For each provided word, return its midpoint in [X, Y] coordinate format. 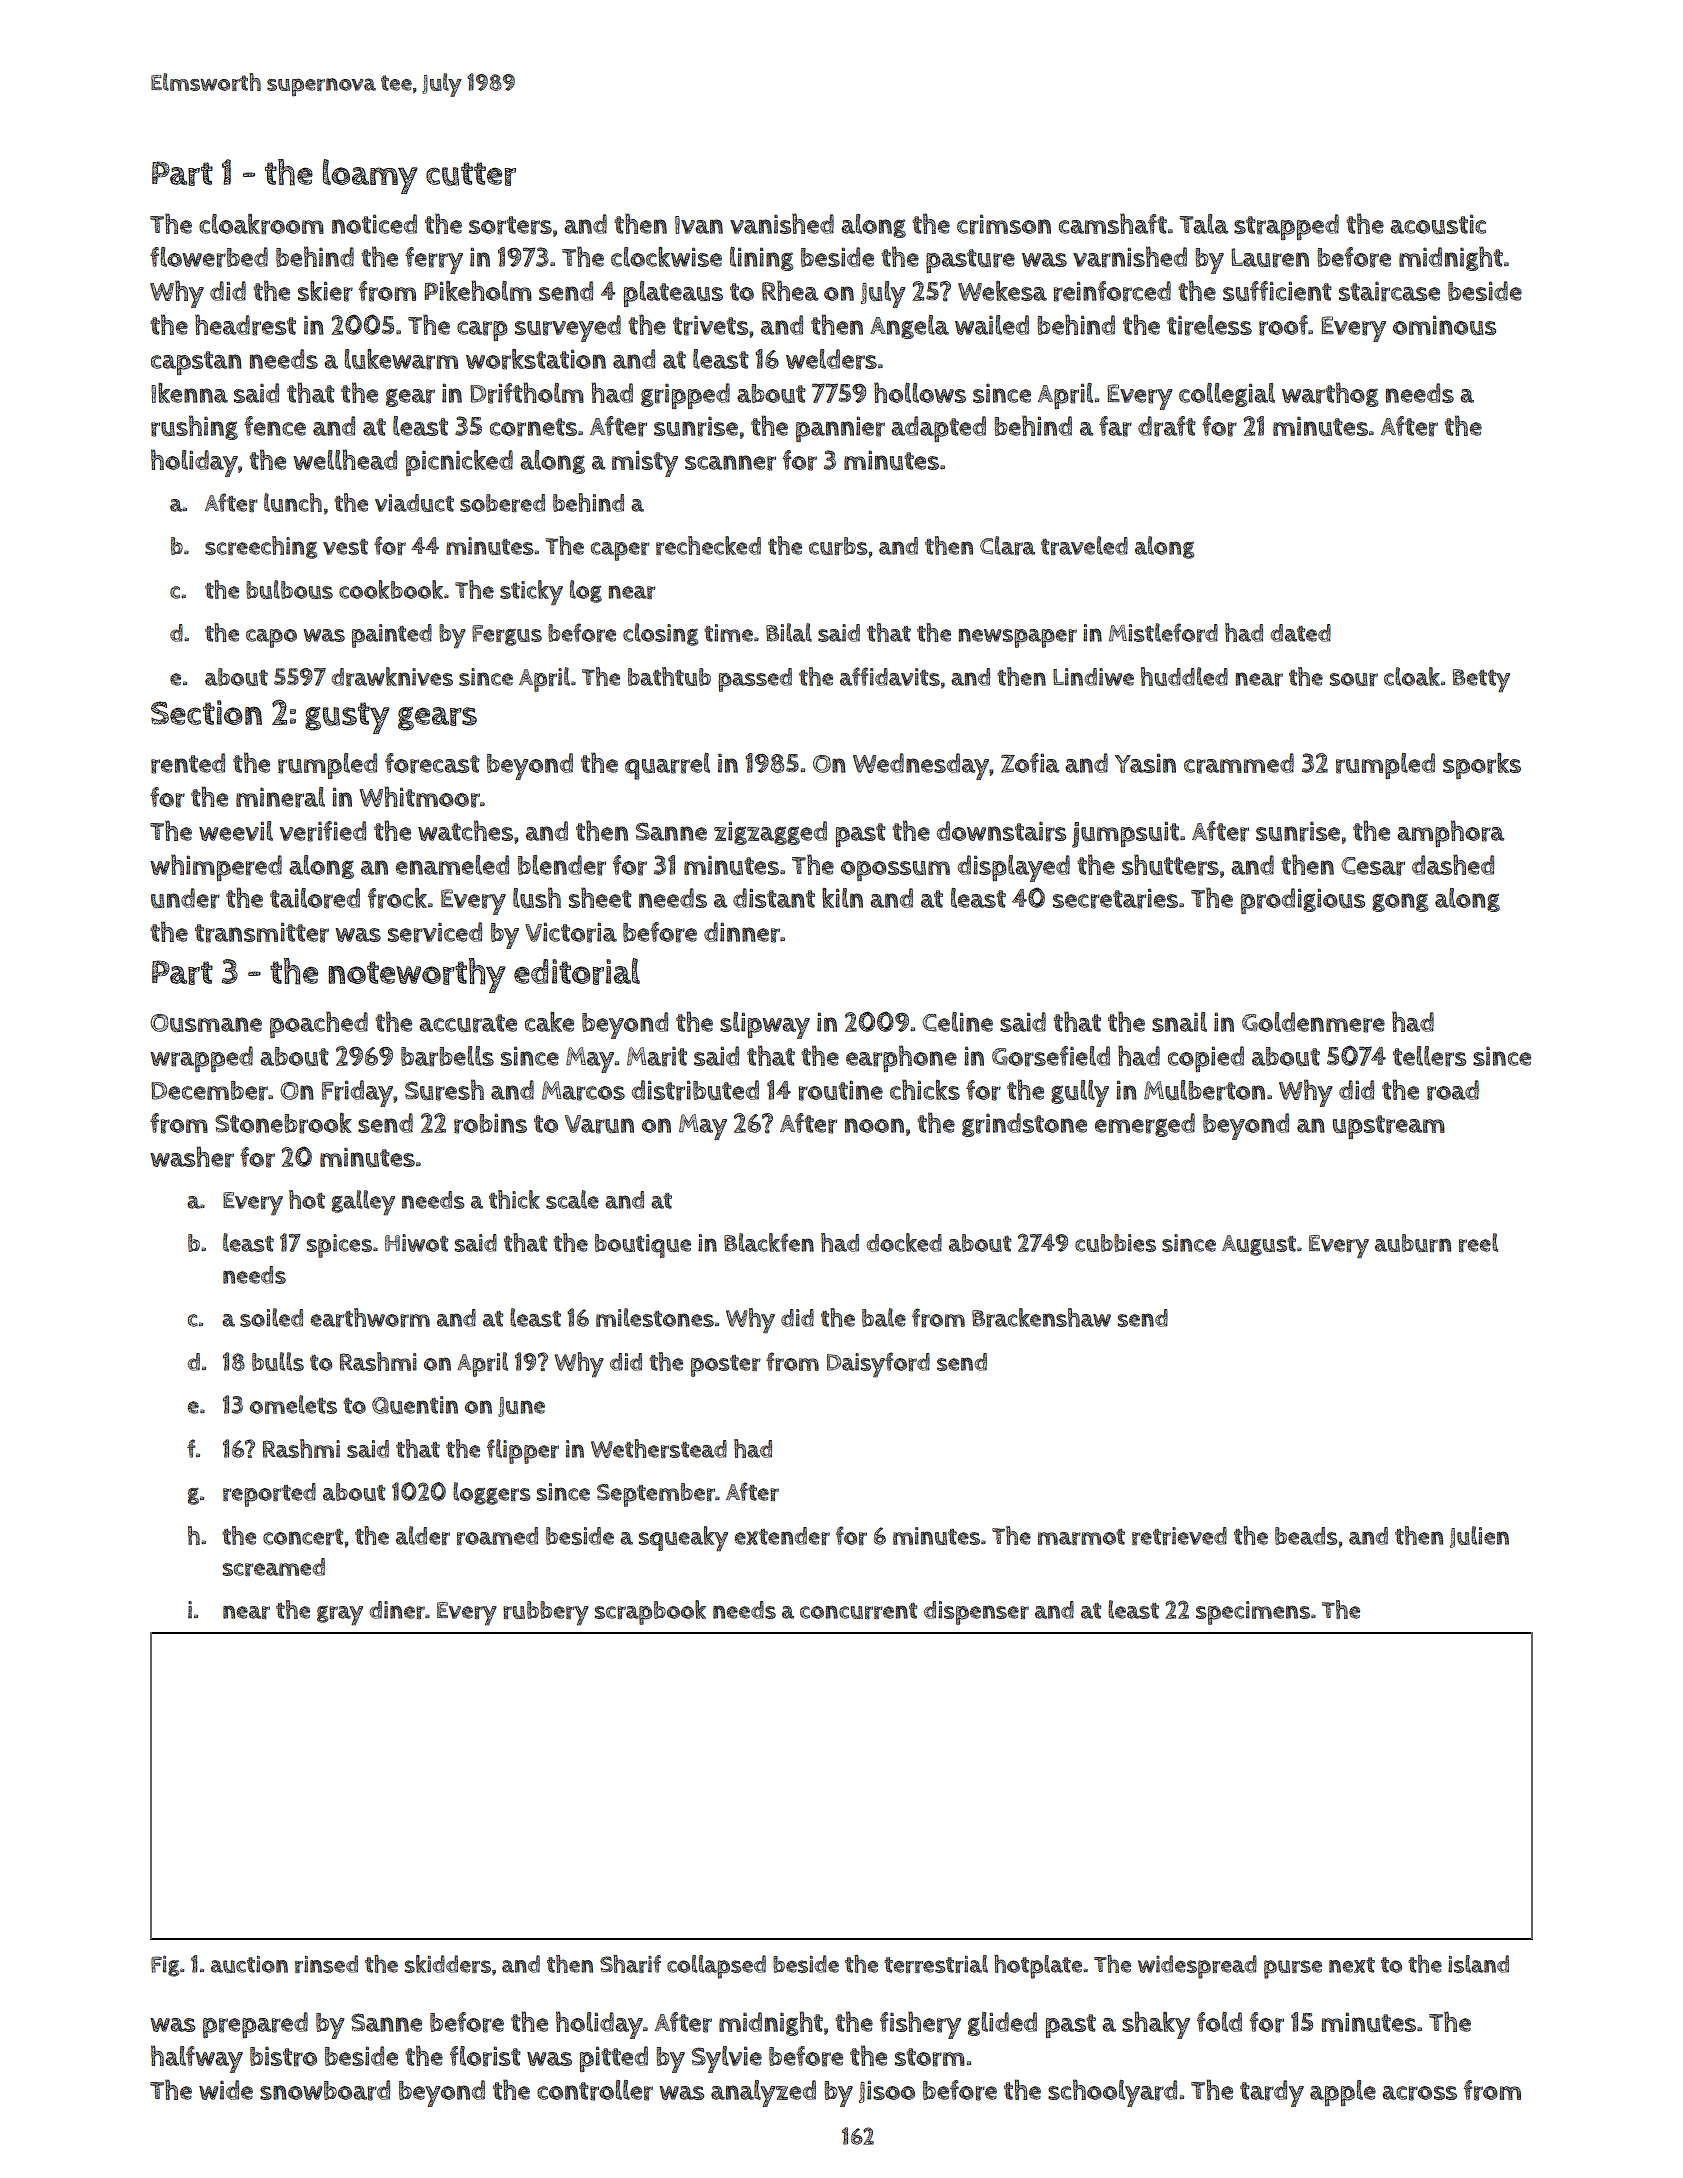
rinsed [326, 1964]
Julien [1479, 1537]
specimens [1253, 1613]
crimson [1004, 224]
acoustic [1438, 224]
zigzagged [770, 833]
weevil [236, 831]
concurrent [858, 1611]
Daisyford [878, 1365]
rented [188, 763]
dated [1300, 633]
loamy [370, 176]
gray [340, 1616]
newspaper [1017, 638]
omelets [293, 1404]
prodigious [1303, 901]
